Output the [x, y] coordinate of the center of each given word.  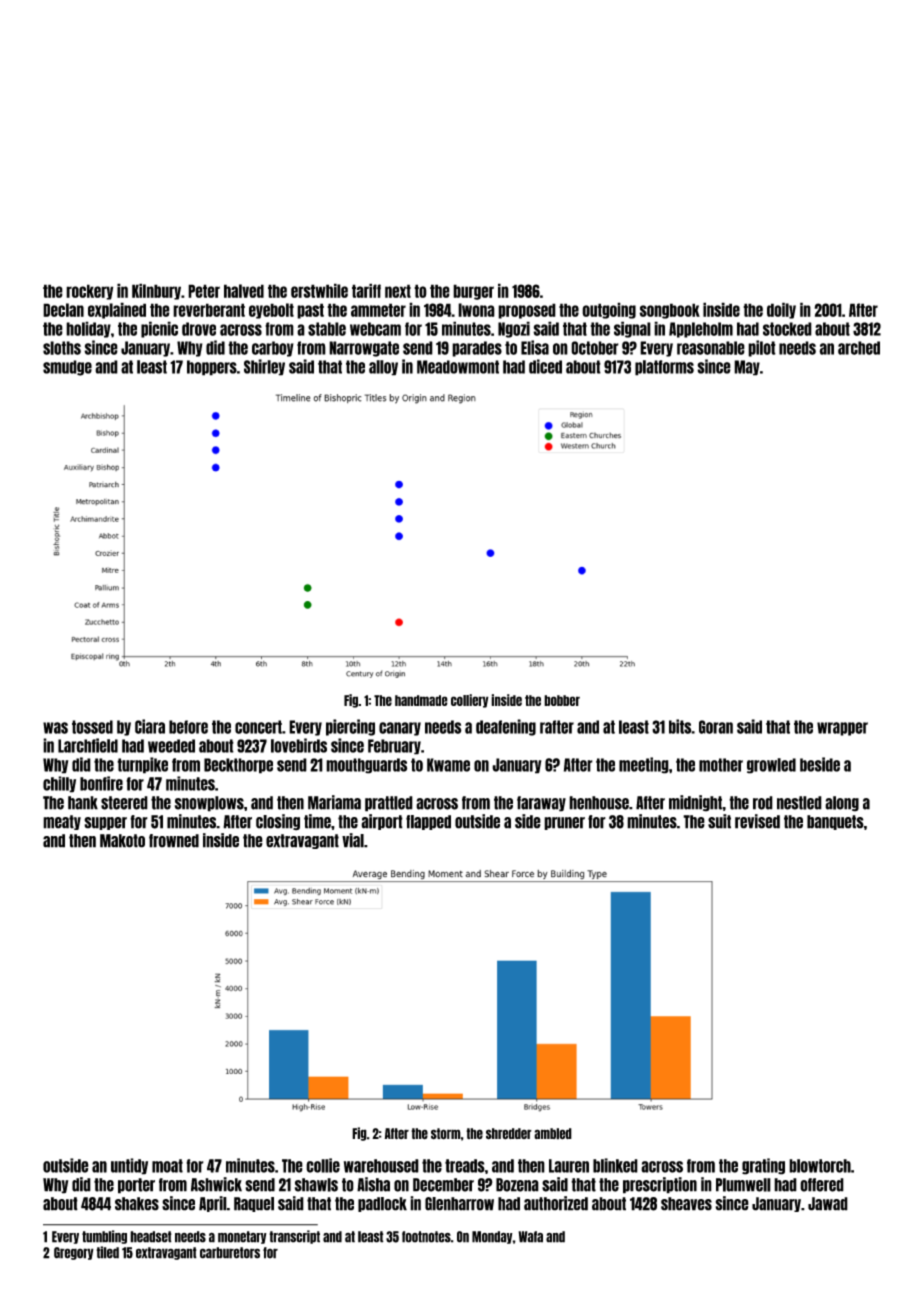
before [188, 727]
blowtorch [820, 1166]
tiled [107, 1252]
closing [278, 822]
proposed [527, 311]
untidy [129, 1166]
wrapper [842, 729]
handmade [421, 700]
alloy [383, 368]
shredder [509, 1134]
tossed [92, 727]
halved [244, 291]
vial [353, 840]
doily [781, 310]
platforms [664, 368]
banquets [835, 822]
